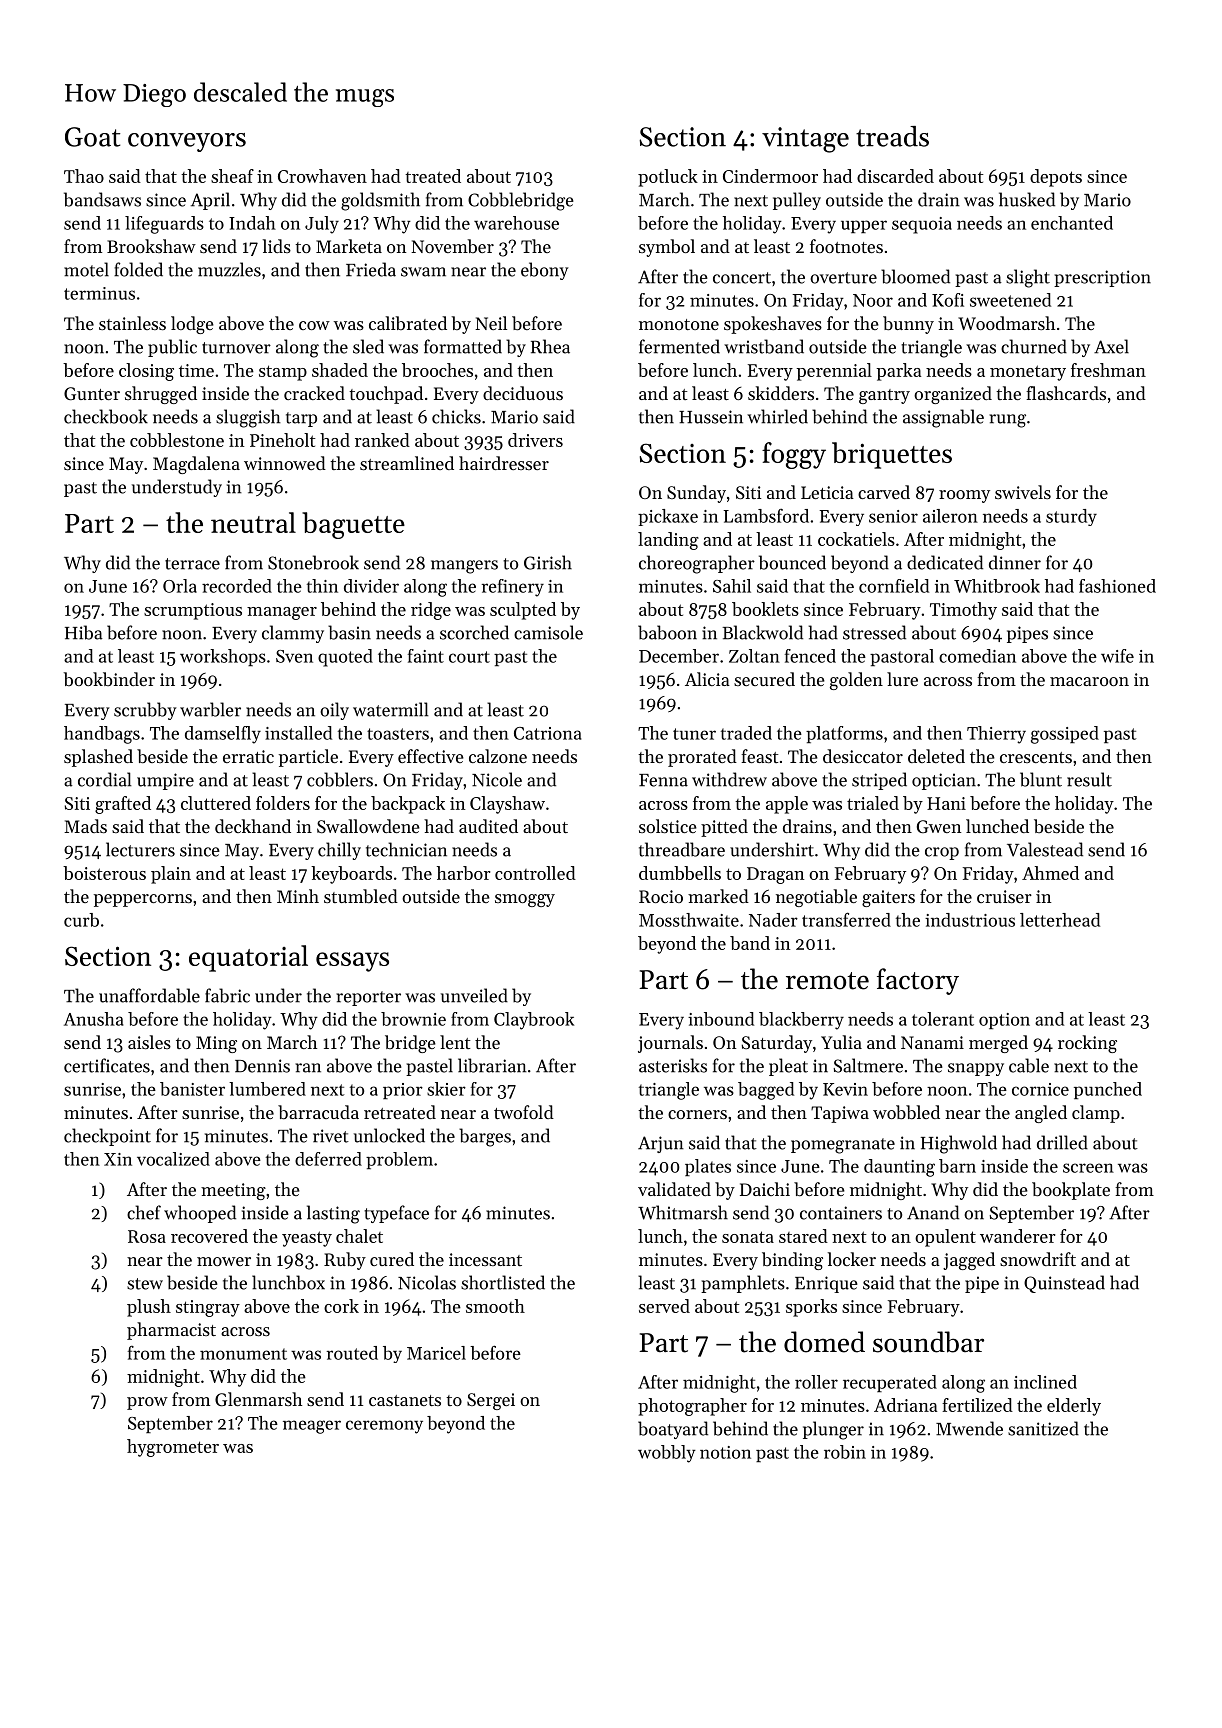 The height and width of the screenshot is (1728, 1222). I want to click on pickaxe, so click(668, 517).
